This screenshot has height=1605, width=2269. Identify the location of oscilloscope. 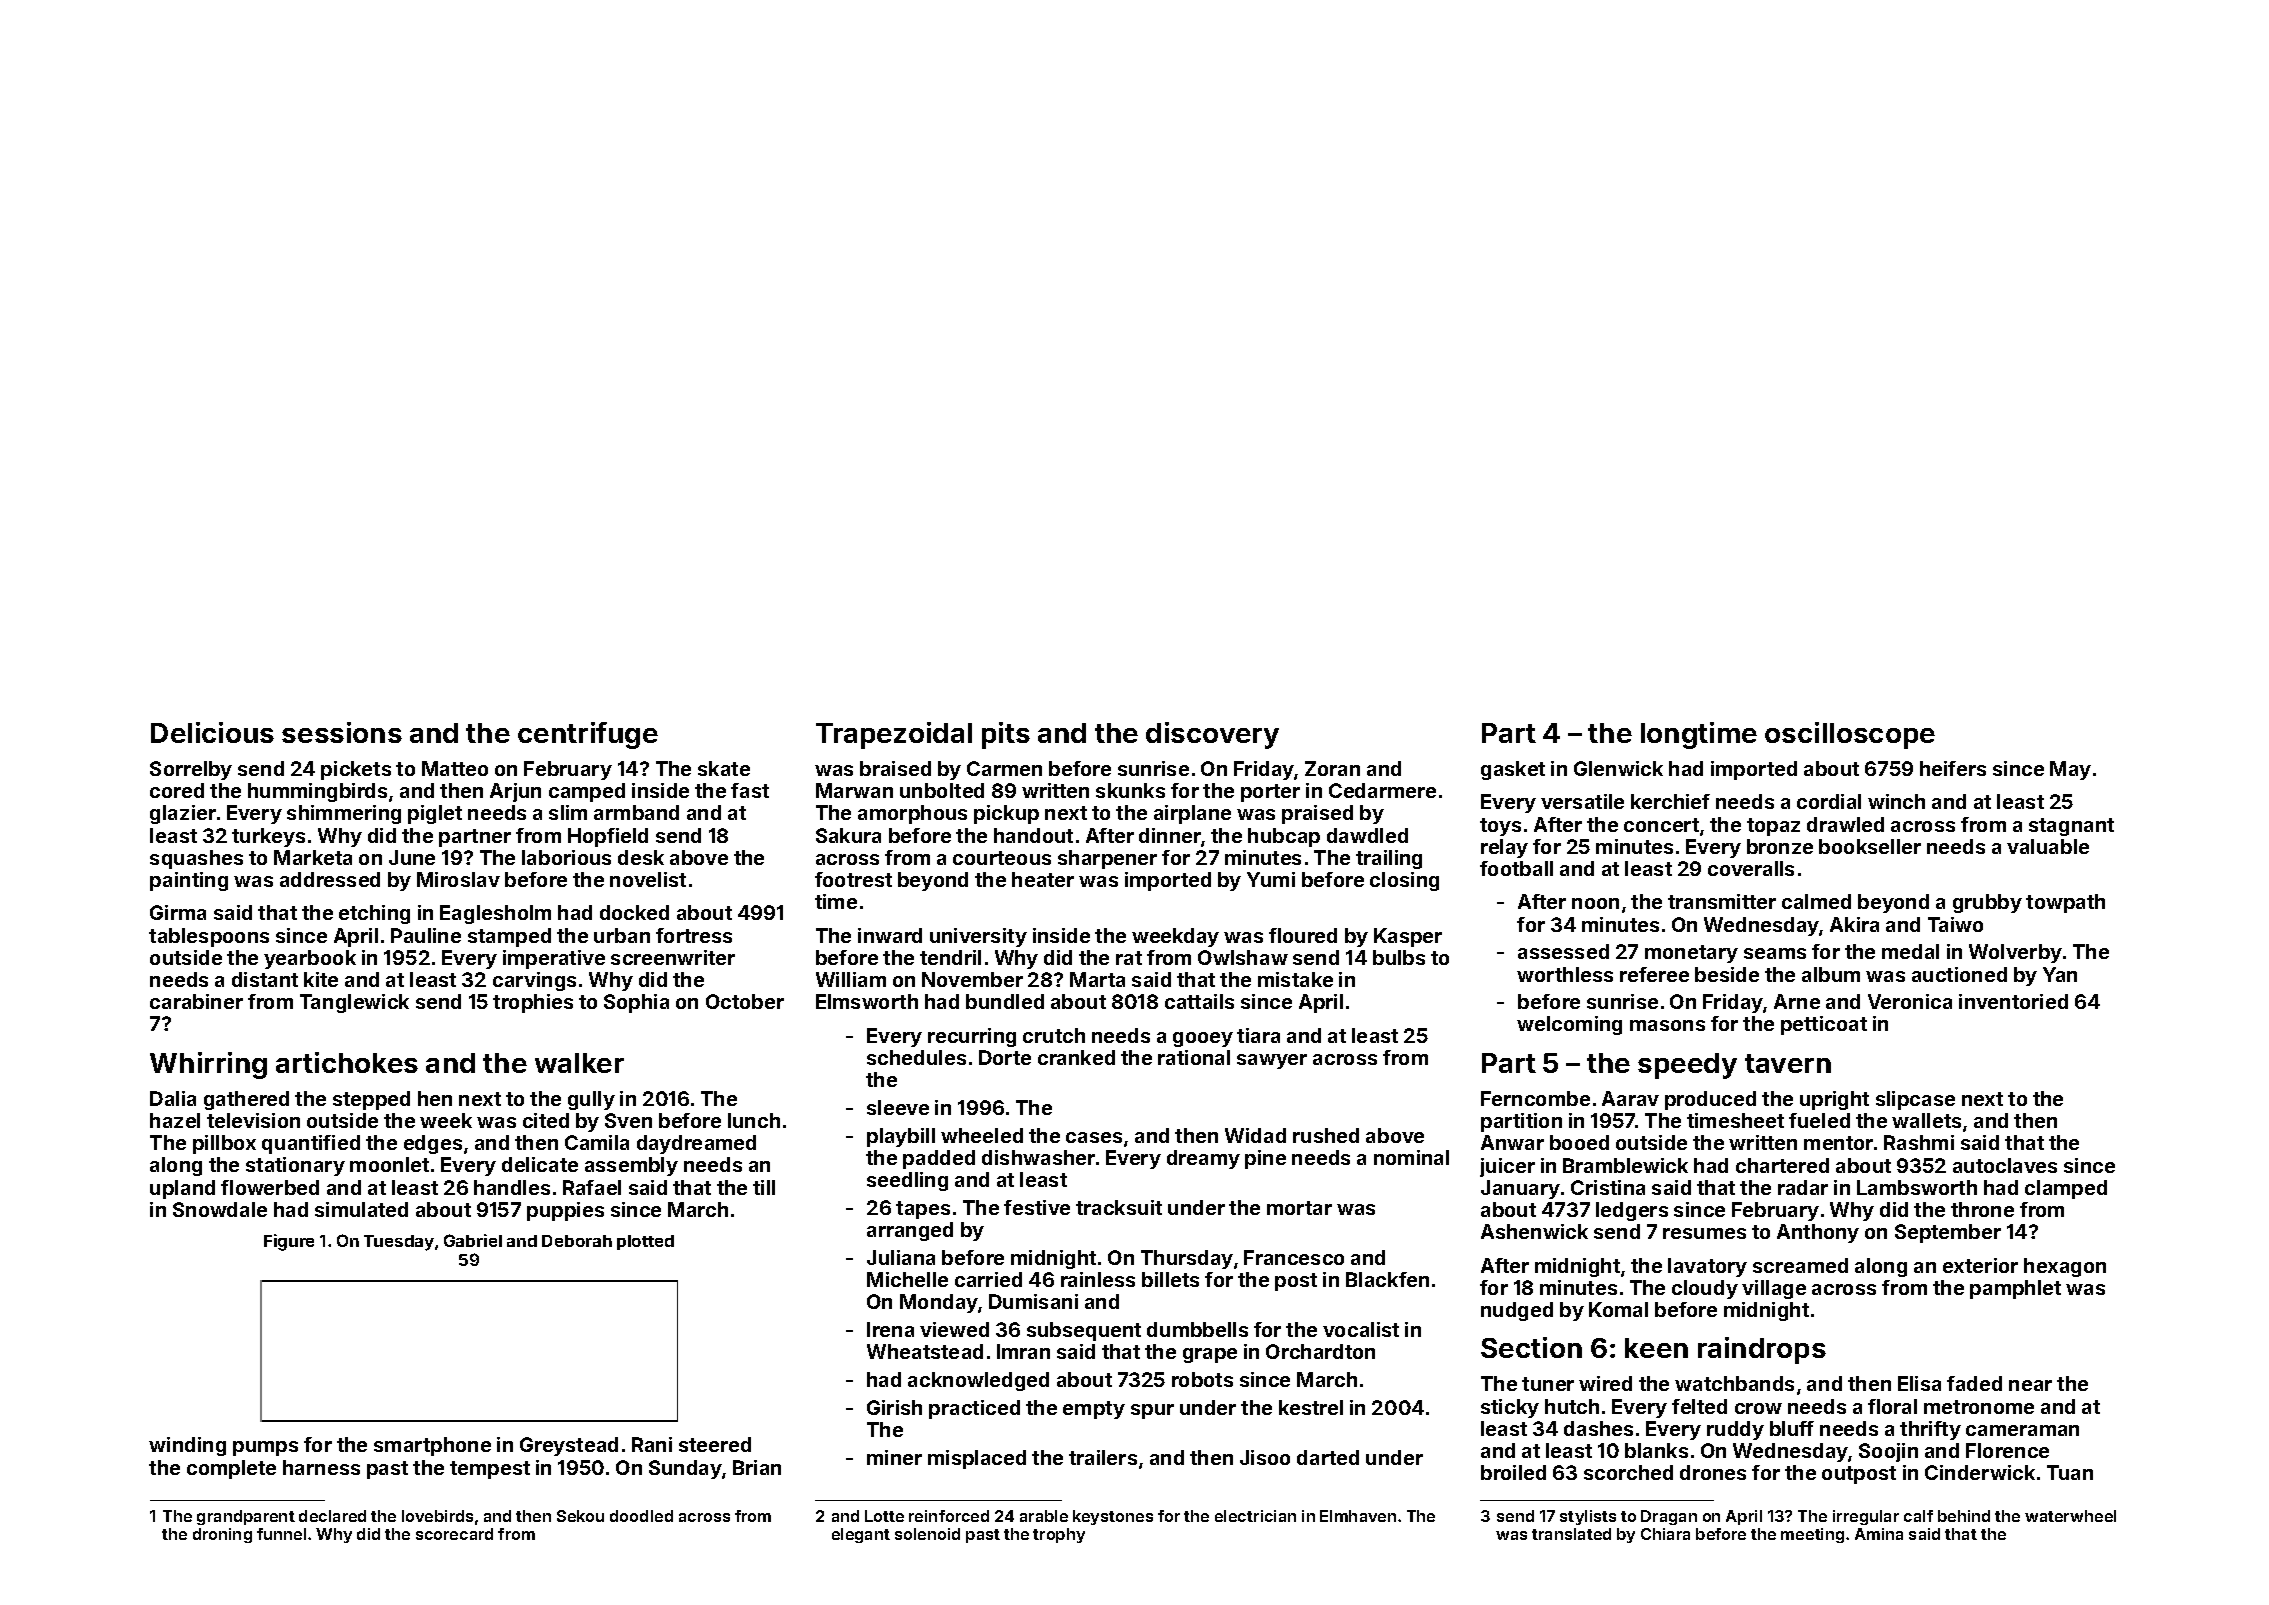
(1850, 735).
